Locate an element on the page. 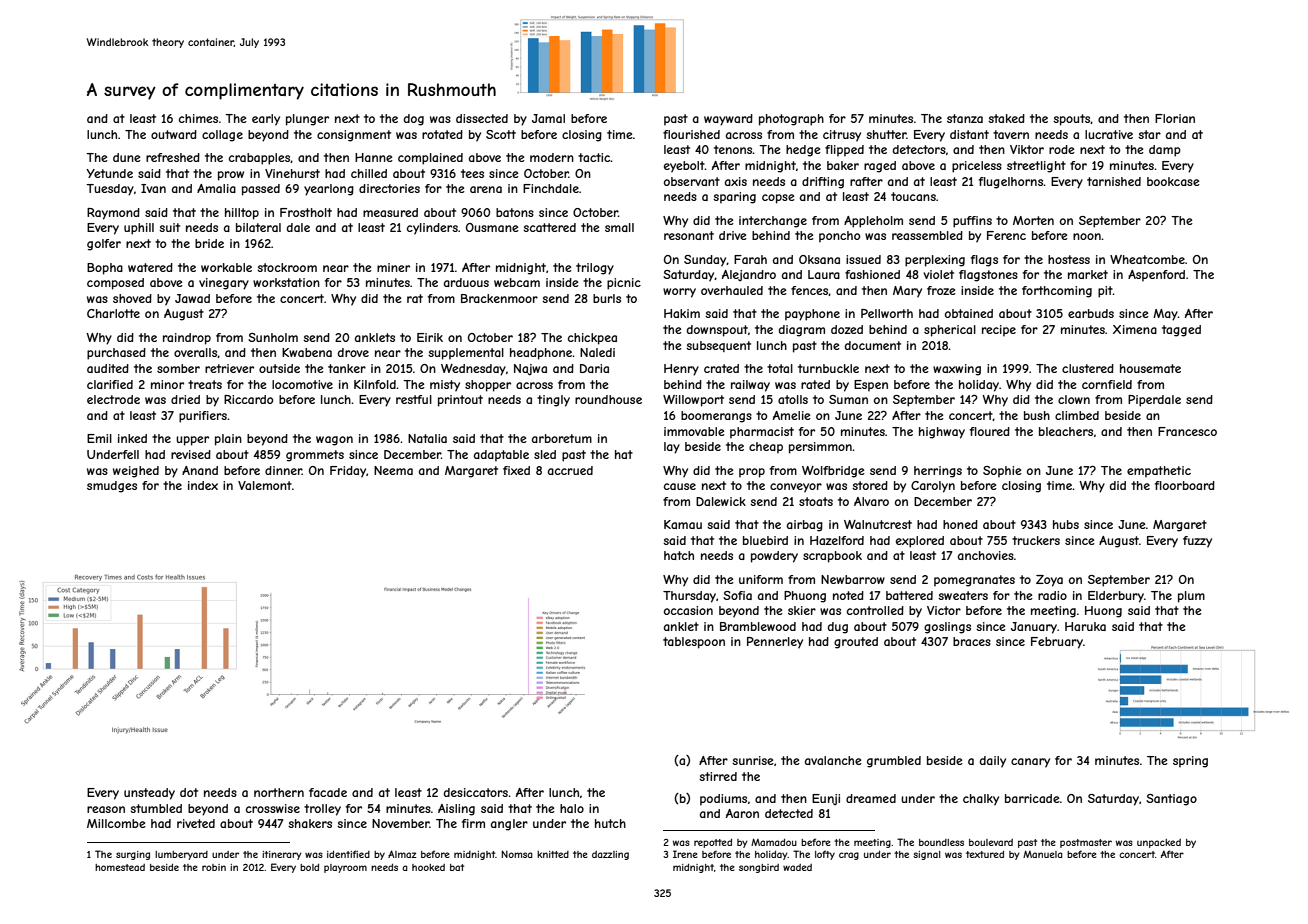  composed is located at coordinates (115, 284).
